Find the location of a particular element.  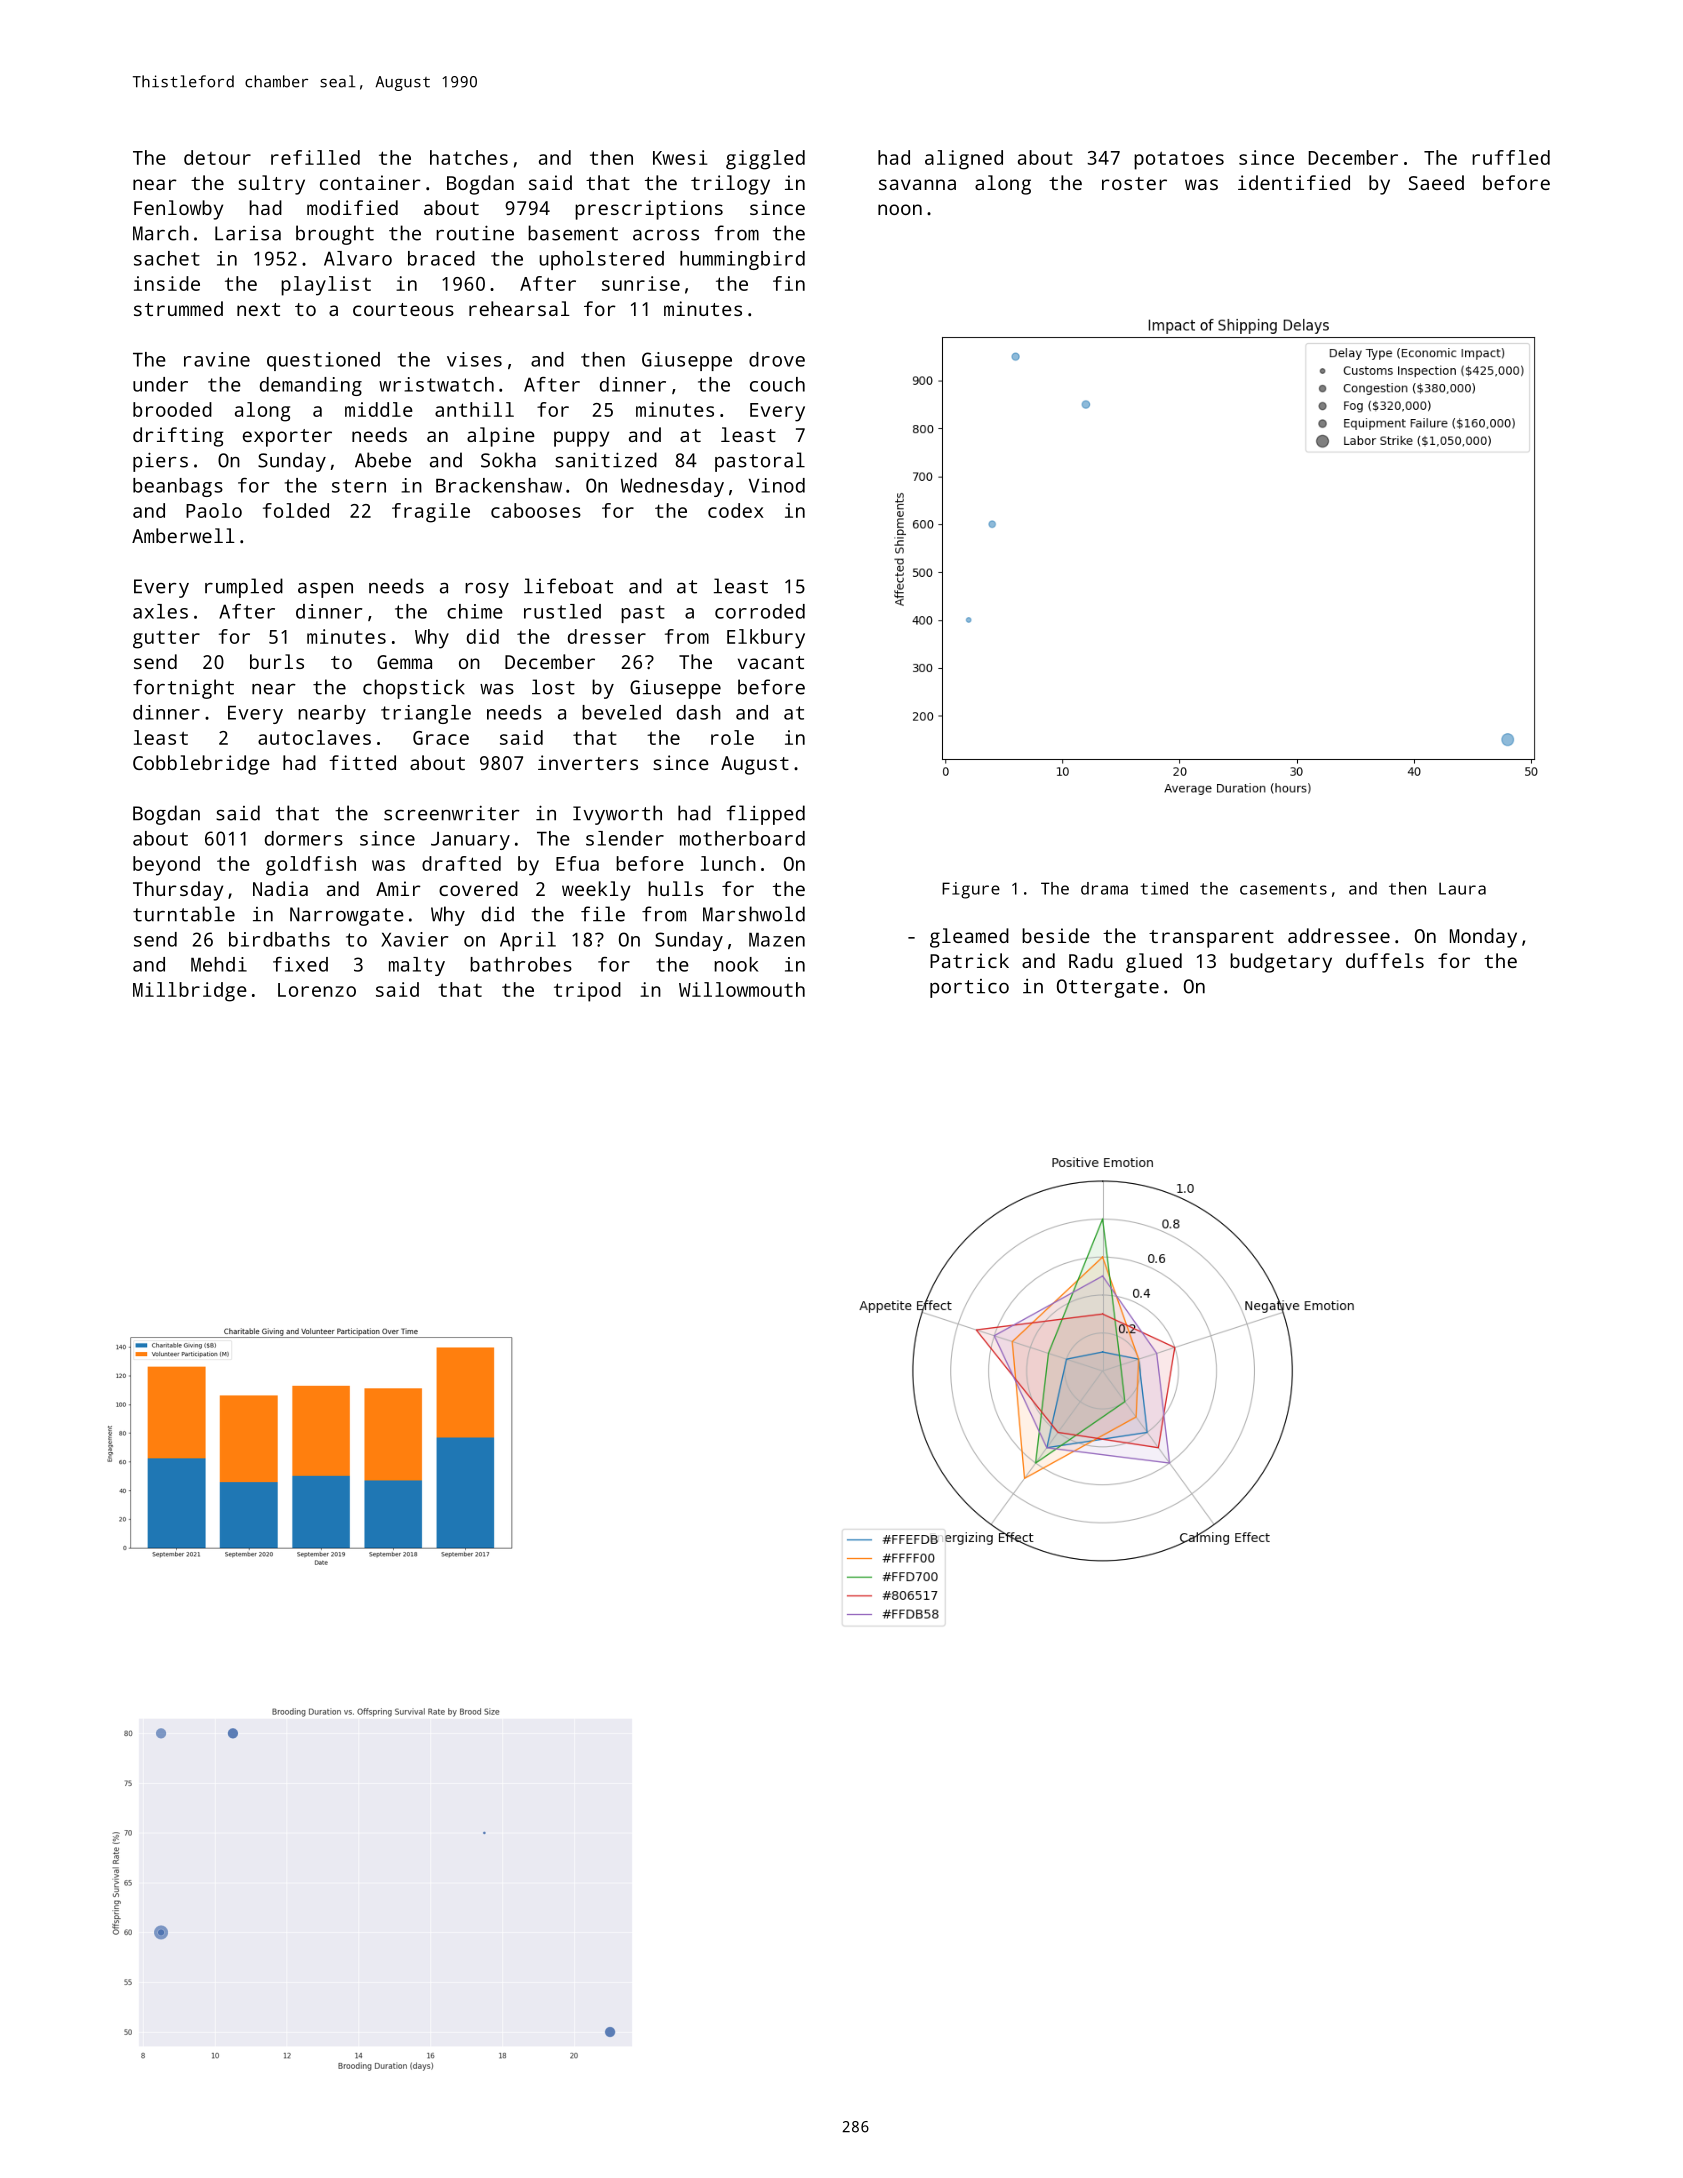

vacant is located at coordinates (771, 662).
